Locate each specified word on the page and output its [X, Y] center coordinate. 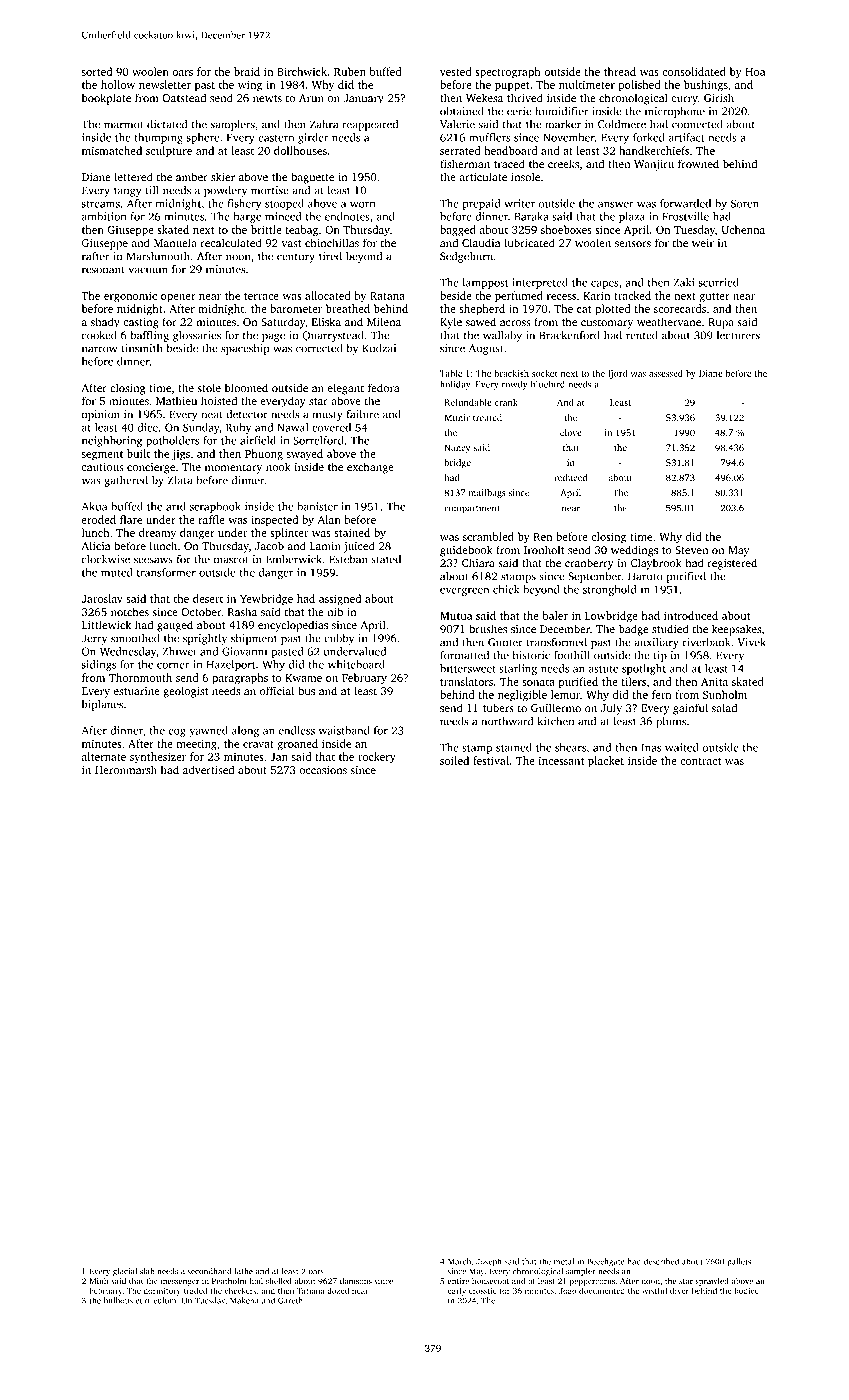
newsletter [165, 84]
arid [176, 506]
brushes [488, 628]
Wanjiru [654, 165]
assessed [666, 373]
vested [456, 71]
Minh [99, 1281]
